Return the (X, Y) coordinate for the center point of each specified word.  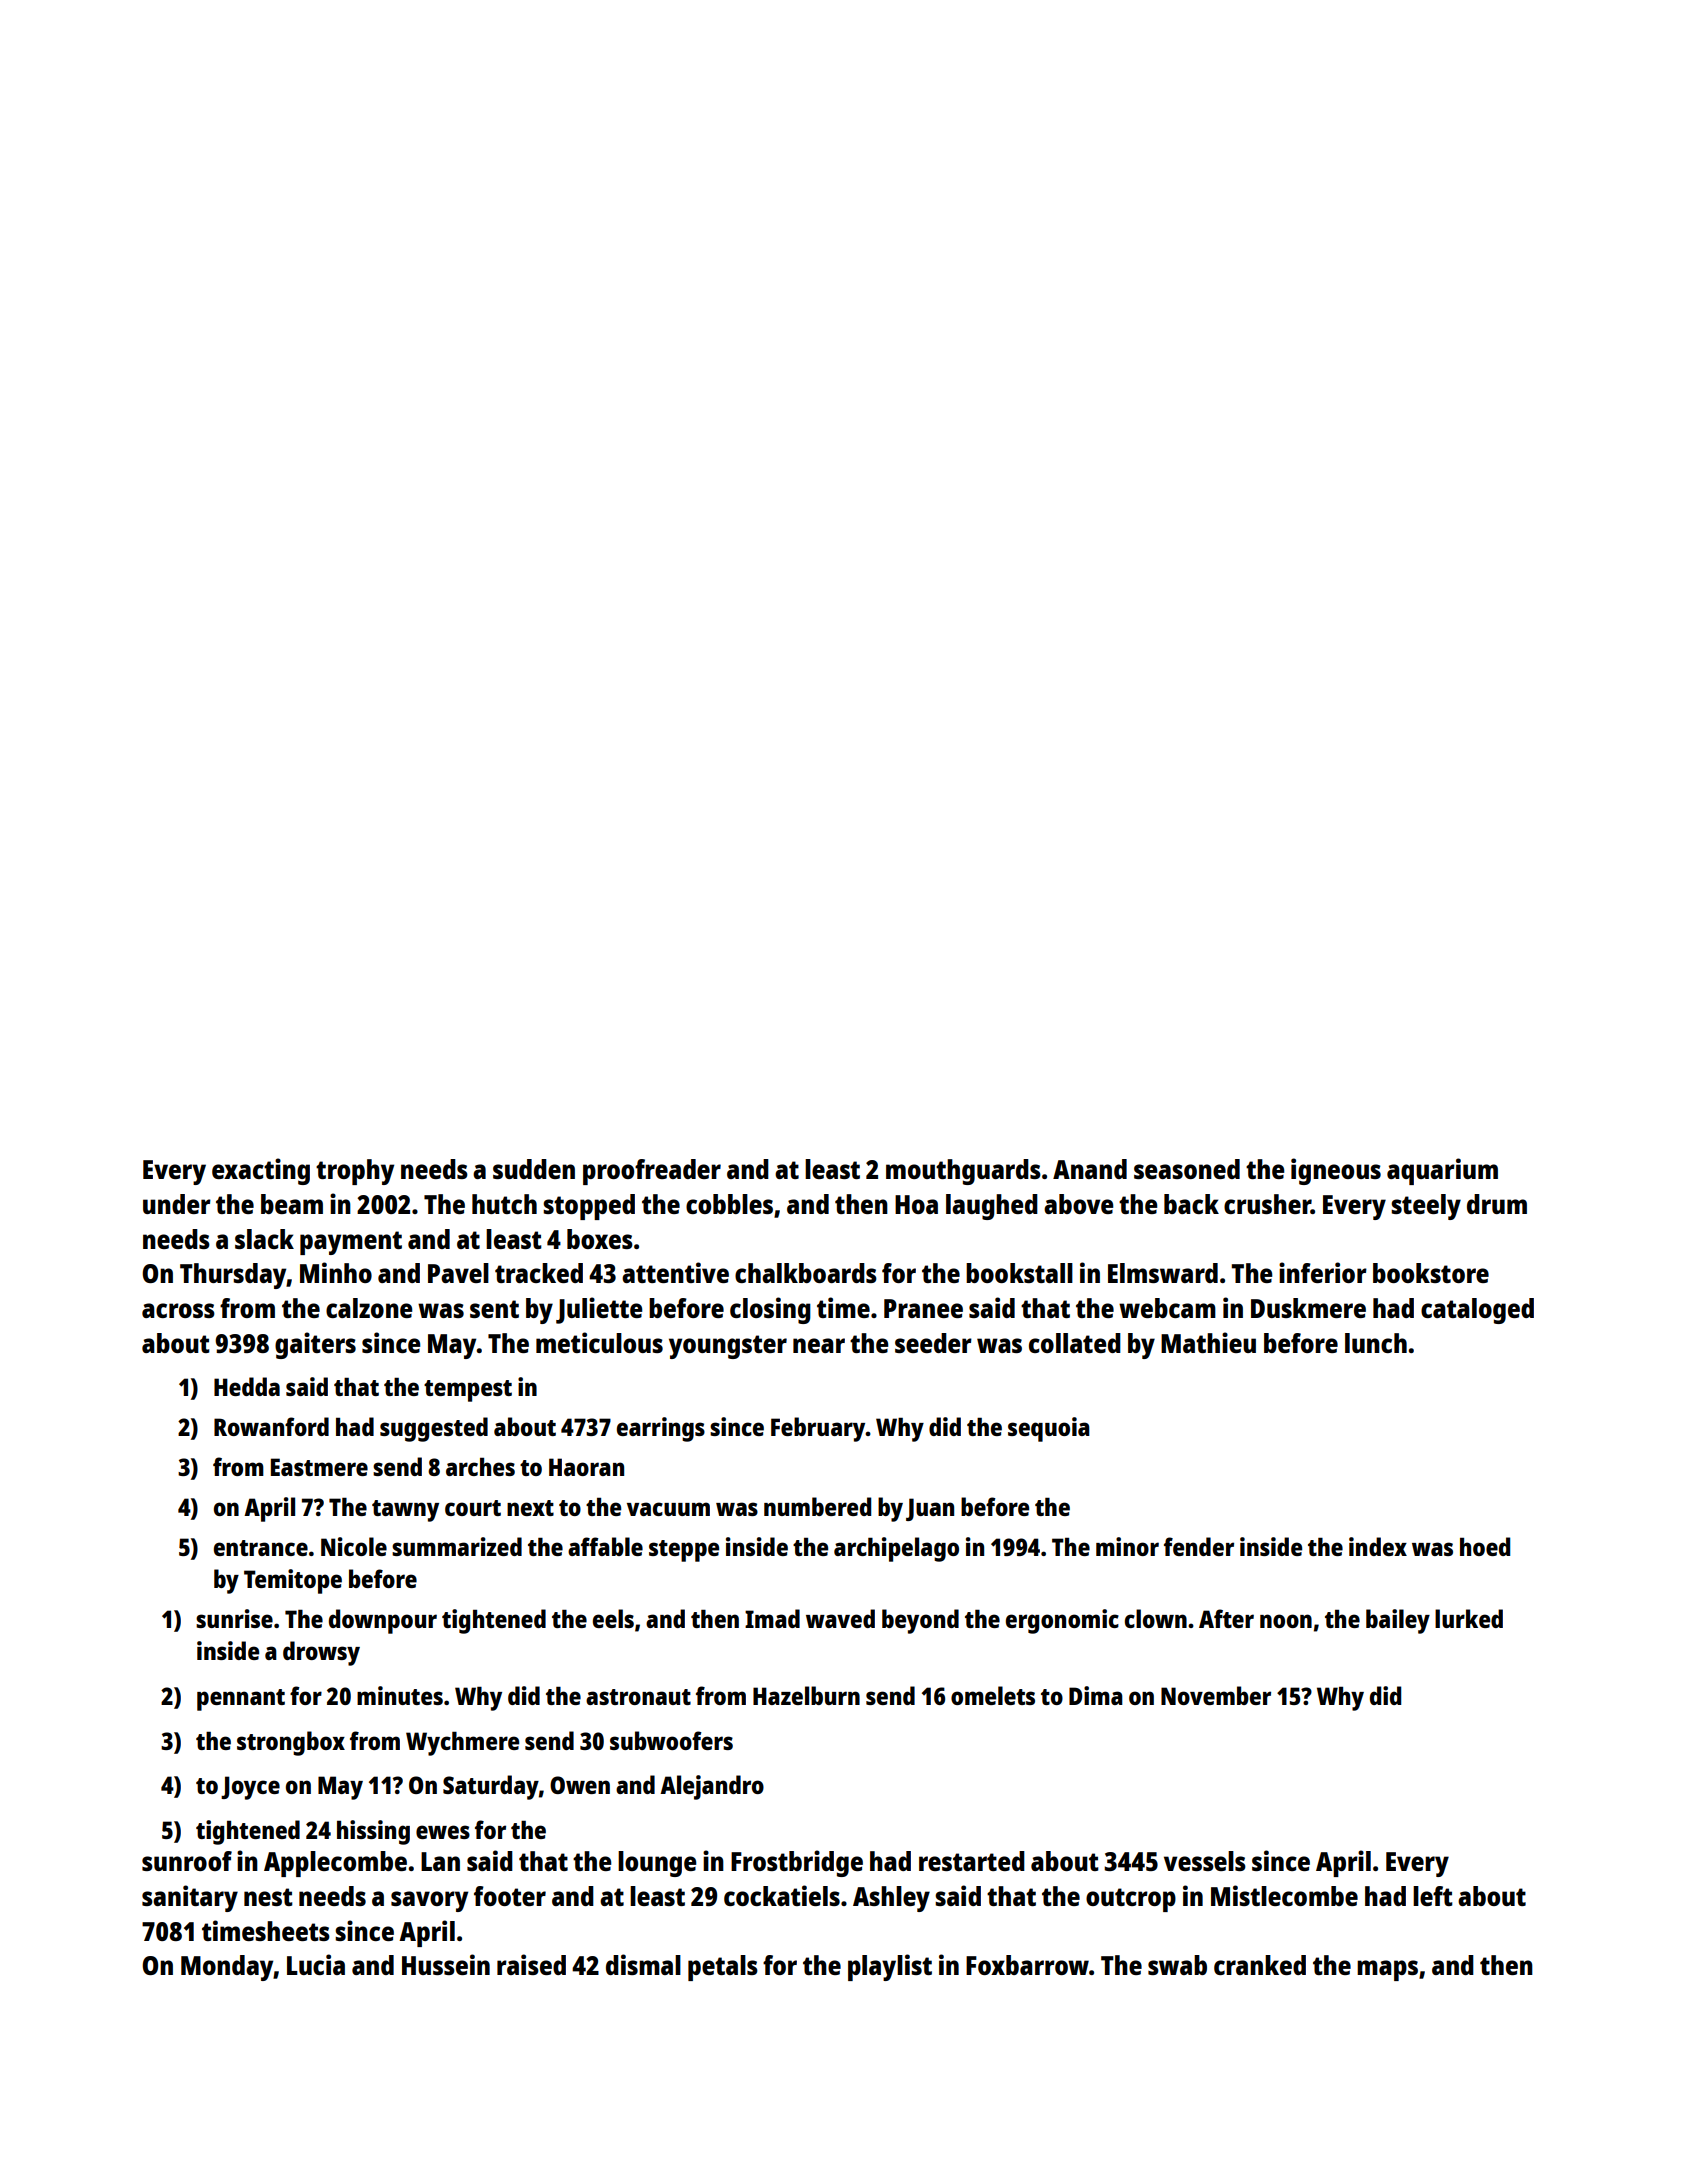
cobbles (729, 1204)
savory (429, 1901)
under (177, 1204)
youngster (728, 1347)
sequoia (1049, 1429)
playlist (890, 1967)
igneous (1336, 1171)
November (1216, 1695)
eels (613, 1618)
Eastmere (319, 1467)
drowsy (321, 1653)
